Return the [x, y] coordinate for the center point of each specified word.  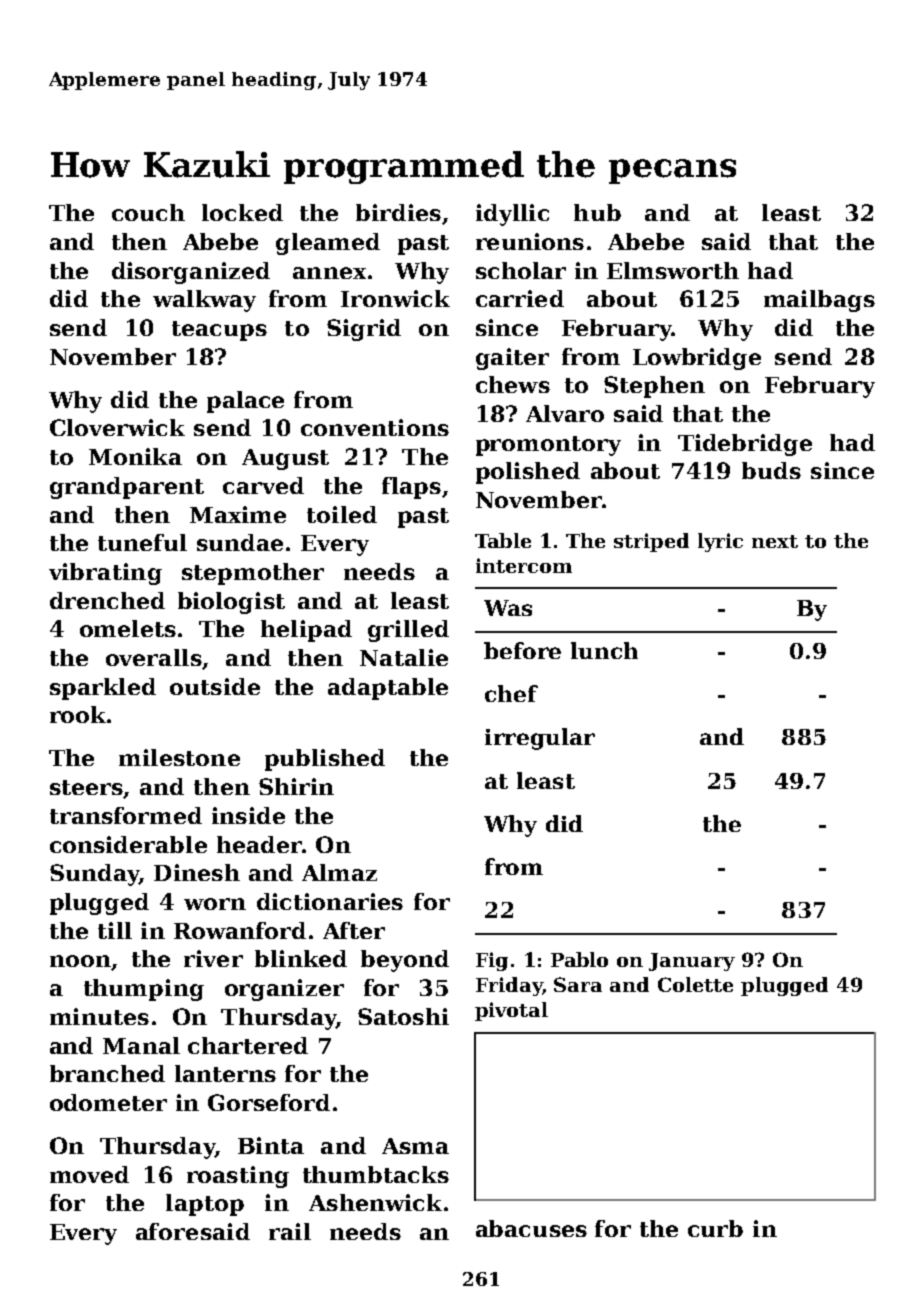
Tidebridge [745, 445]
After [354, 930]
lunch [604, 650]
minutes [99, 1016]
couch [148, 212]
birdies [398, 212]
